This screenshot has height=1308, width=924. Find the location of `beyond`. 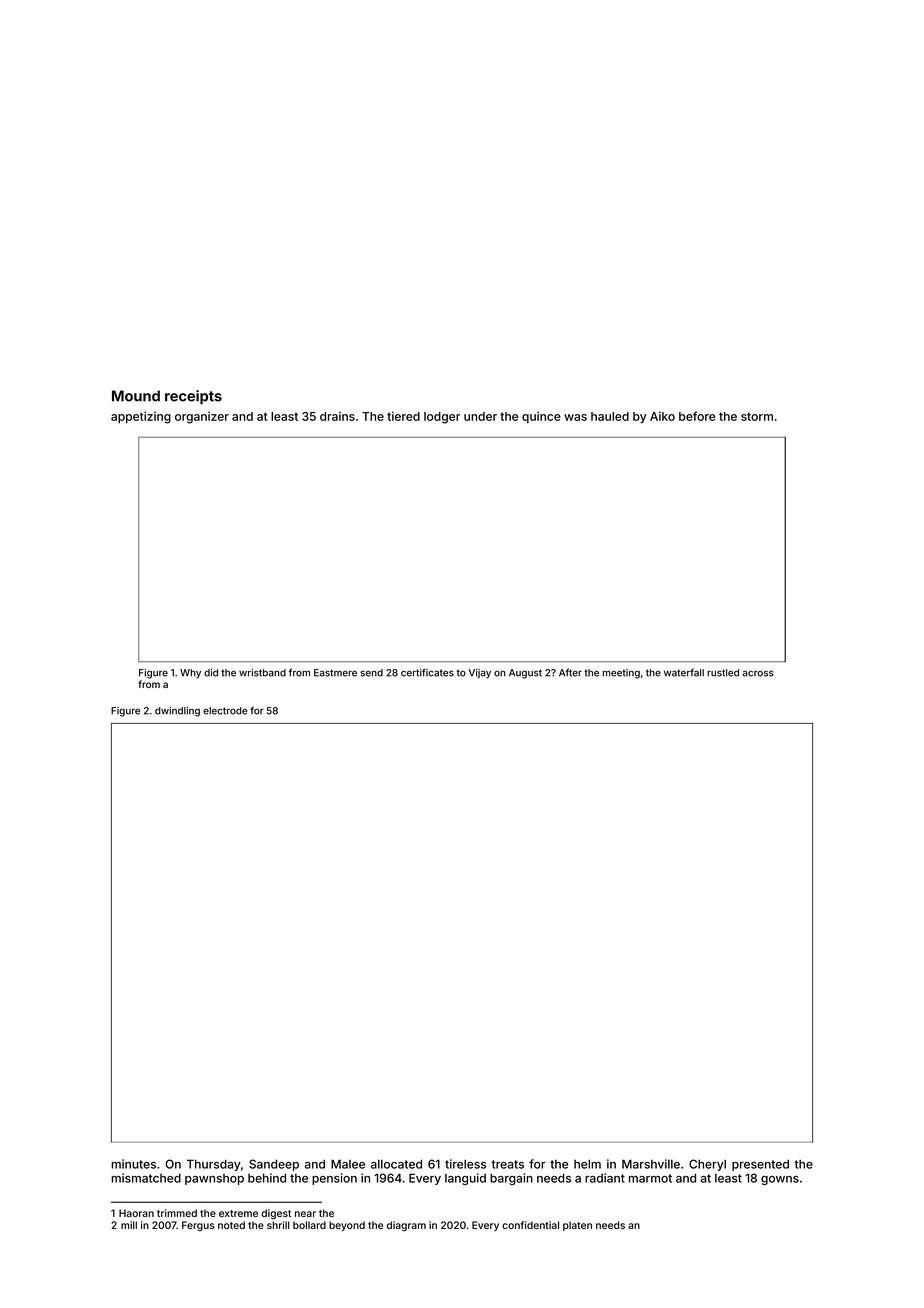

beyond is located at coordinates (347, 1226).
